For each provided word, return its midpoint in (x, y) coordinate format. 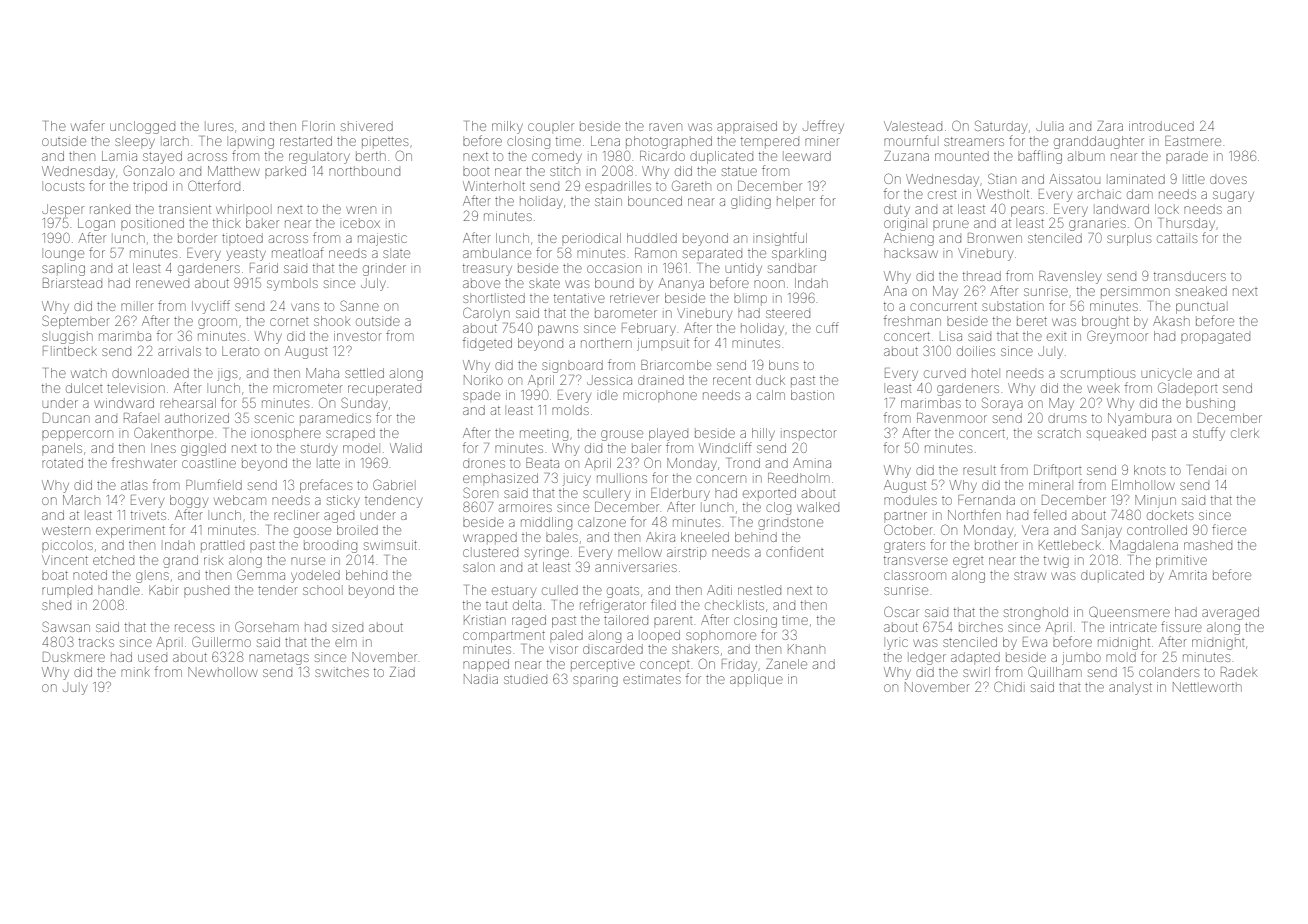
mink (135, 673)
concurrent (943, 306)
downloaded (150, 373)
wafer (88, 125)
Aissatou (1074, 179)
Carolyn (486, 314)
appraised (747, 127)
